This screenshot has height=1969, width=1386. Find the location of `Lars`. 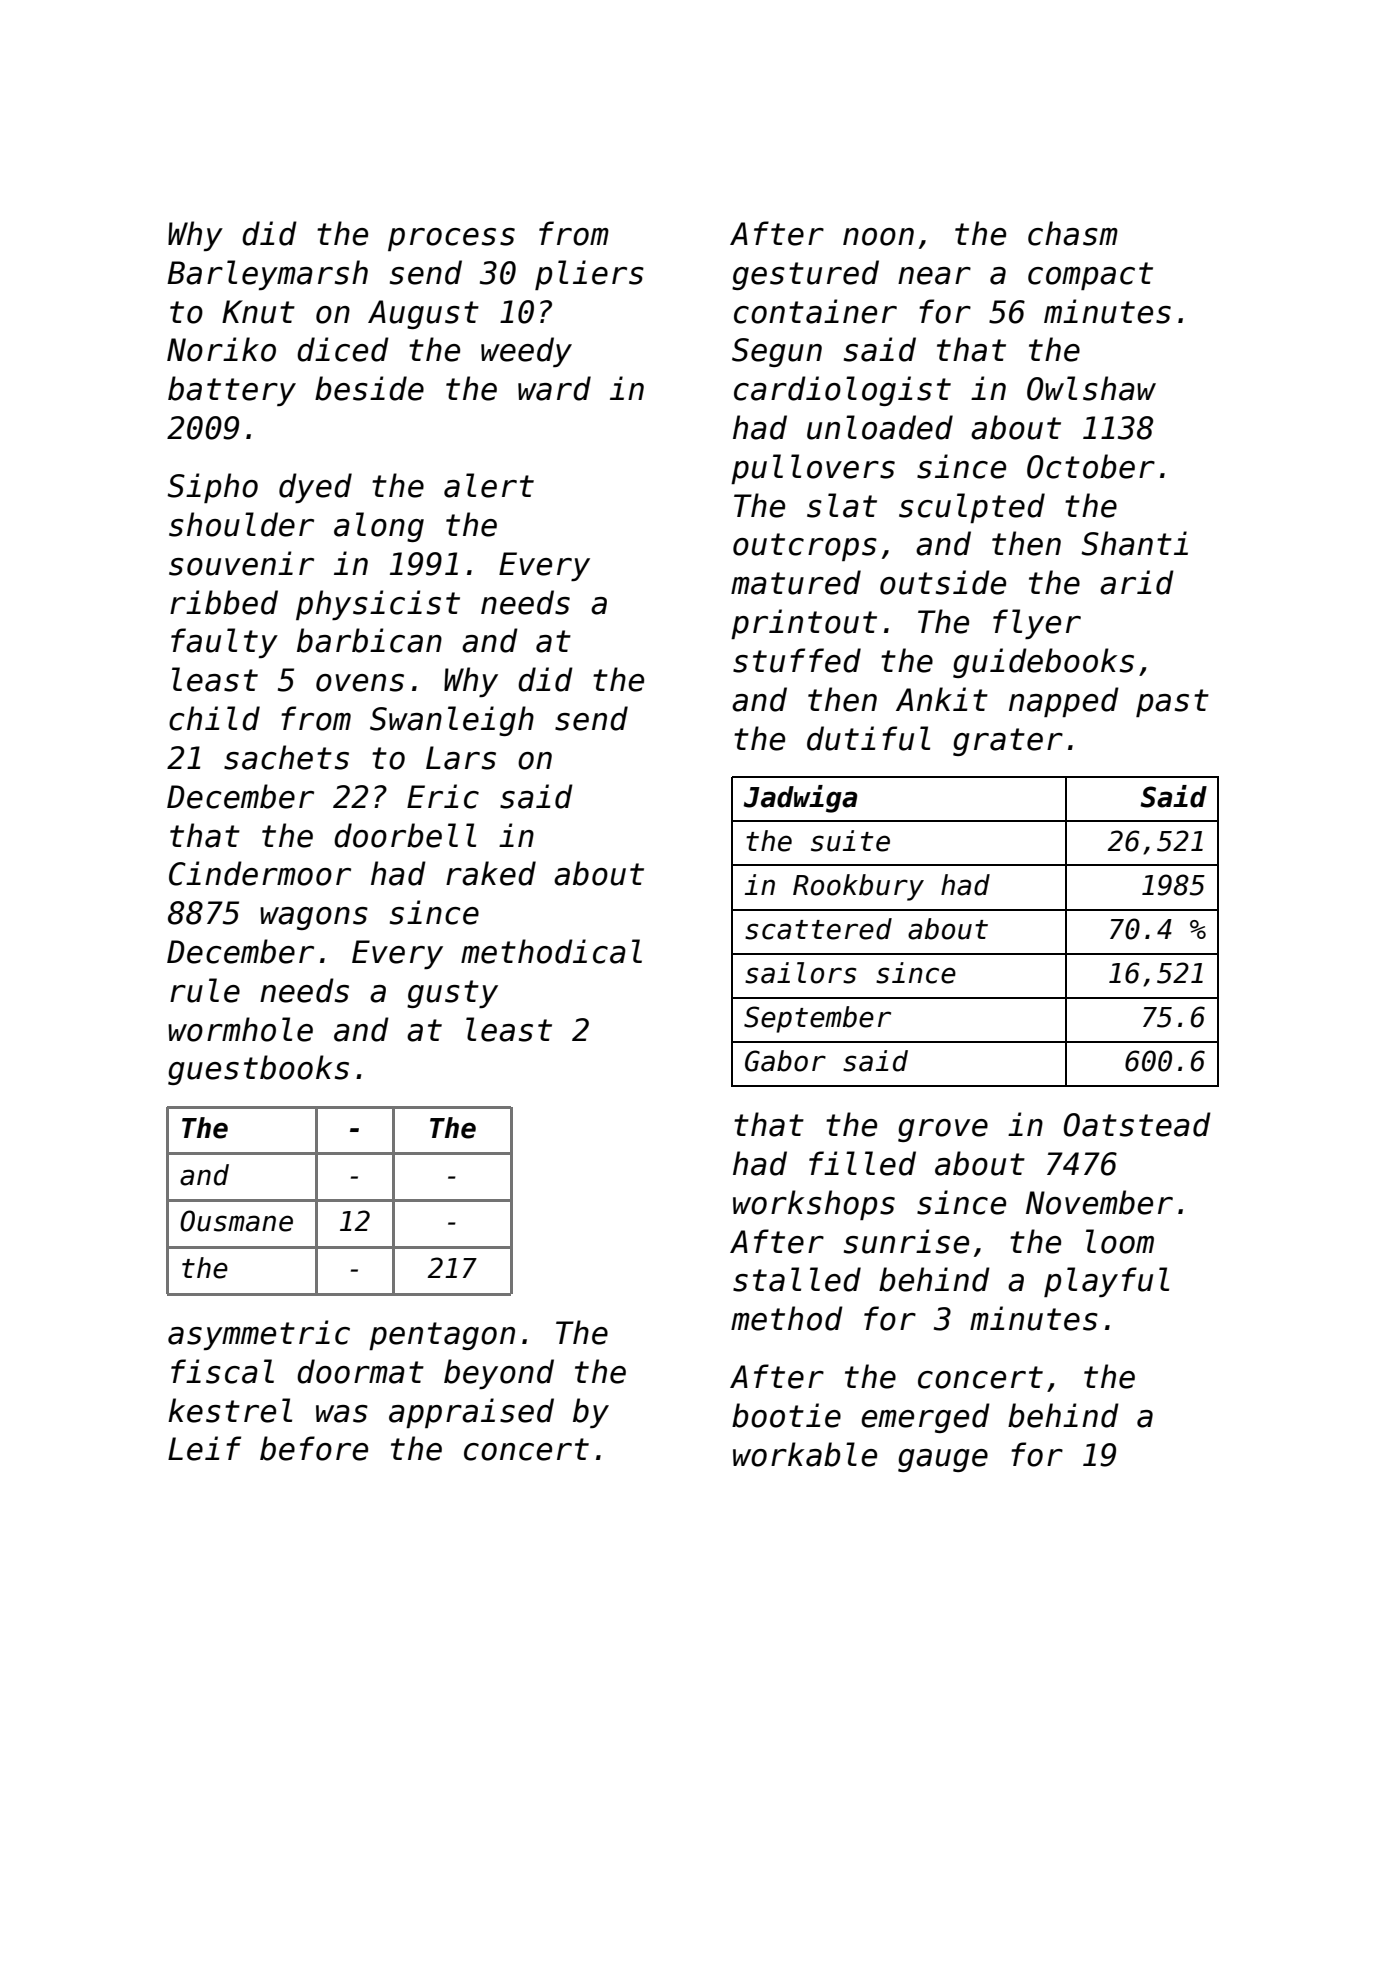

Lars is located at coordinates (461, 758).
